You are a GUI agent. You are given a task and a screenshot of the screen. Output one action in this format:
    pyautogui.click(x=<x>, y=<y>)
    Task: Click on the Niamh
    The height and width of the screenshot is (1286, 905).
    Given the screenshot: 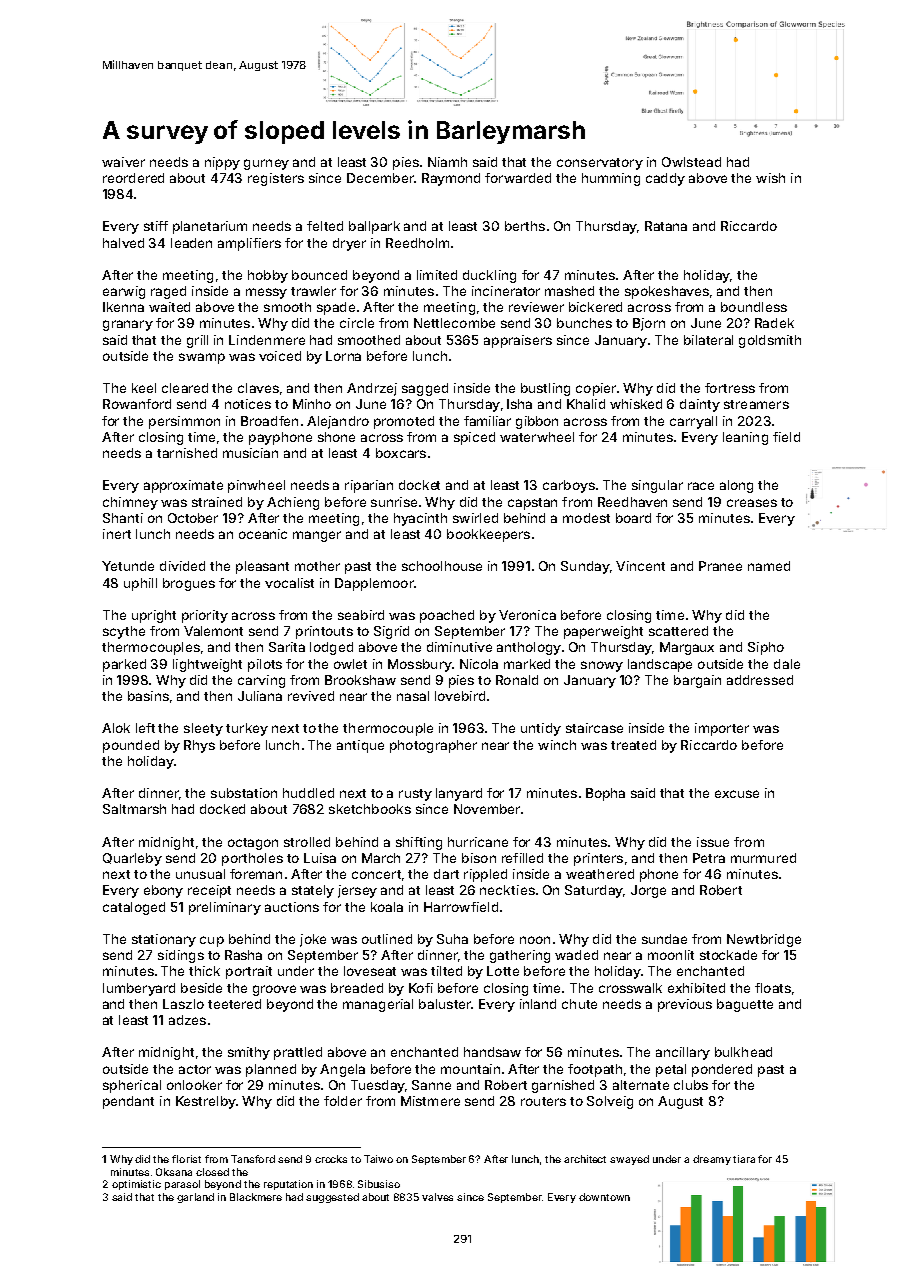 What is the action you would take?
    pyautogui.click(x=447, y=162)
